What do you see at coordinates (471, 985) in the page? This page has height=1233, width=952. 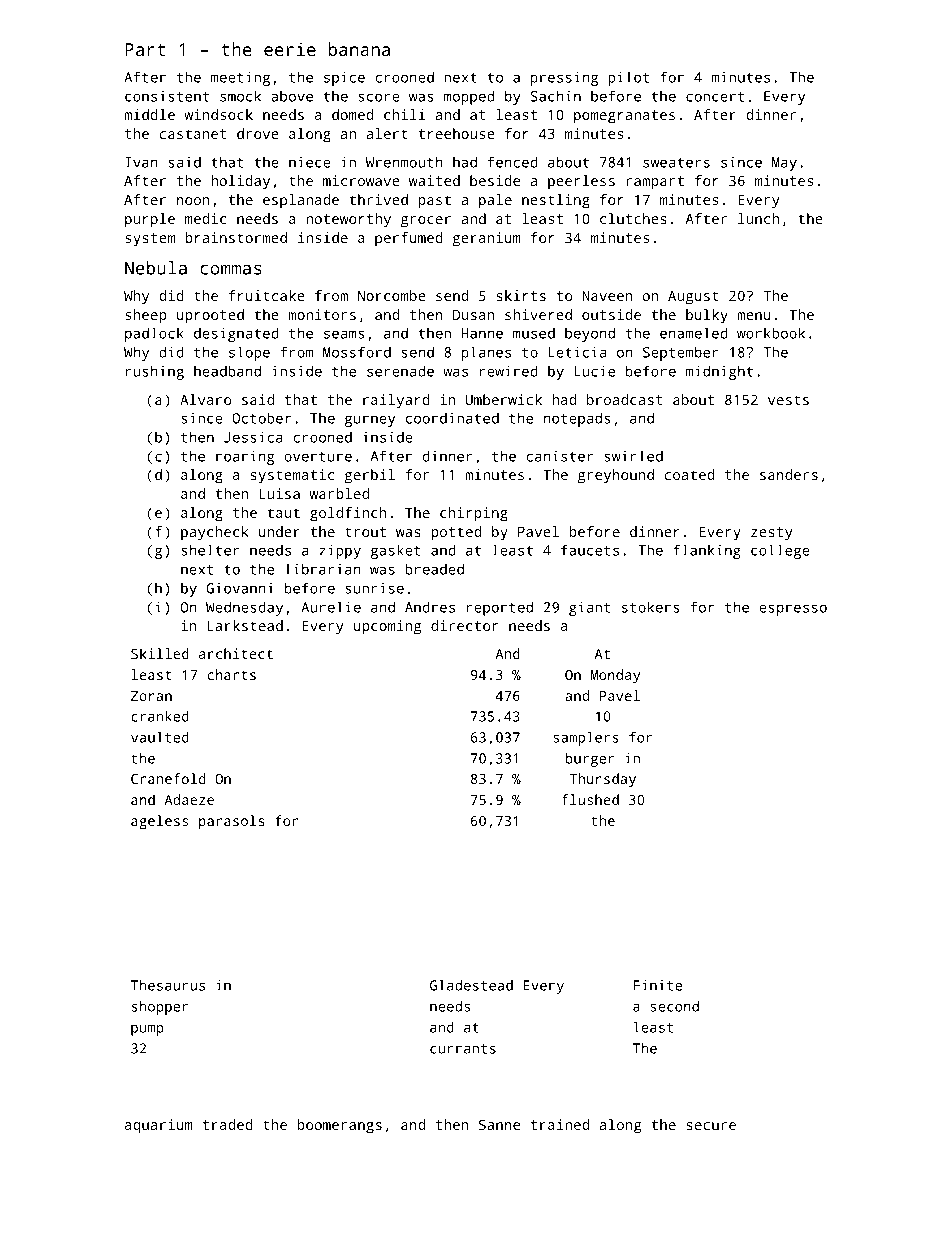 I see `Gladestead` at bounding box center [471, 985].
